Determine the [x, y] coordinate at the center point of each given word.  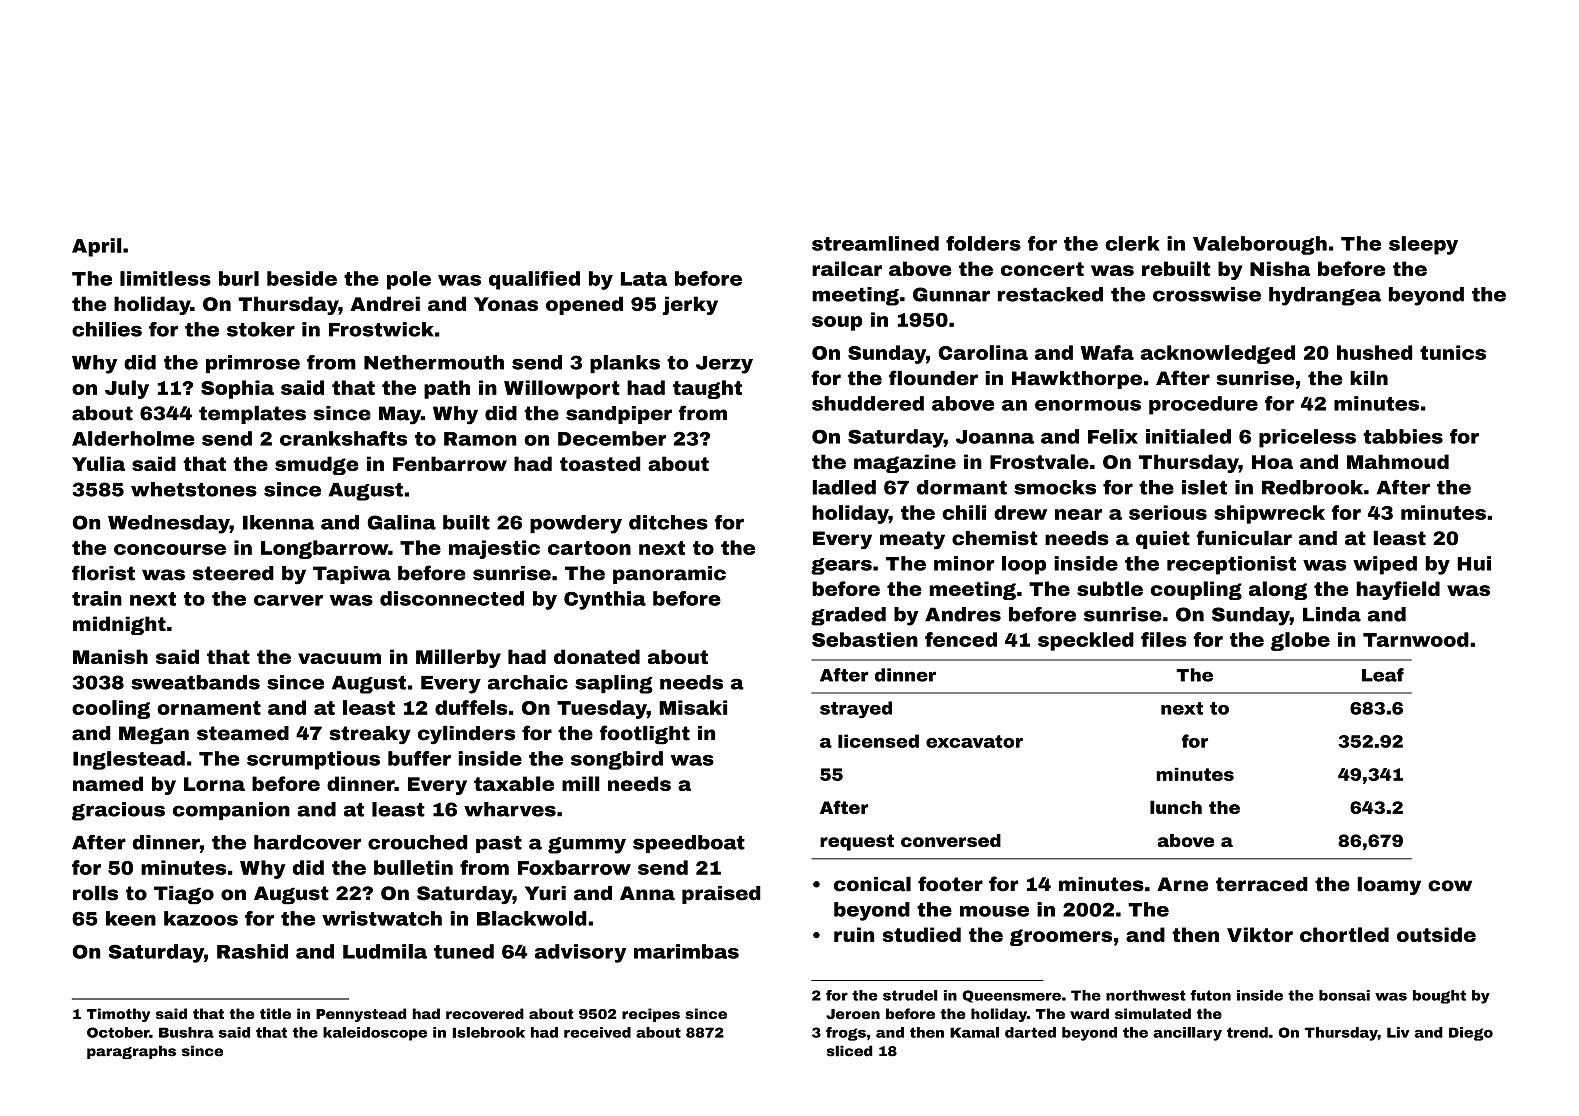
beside [302, 278]
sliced [849, 1051]
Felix [1113, 436]
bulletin [413, 867]
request [857, 842]
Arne [1182, 884]
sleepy [1423, 245]
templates [252, 414]
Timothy [118, 1015]
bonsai [1344, 995]
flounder [933, 378]
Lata [644, 279]
